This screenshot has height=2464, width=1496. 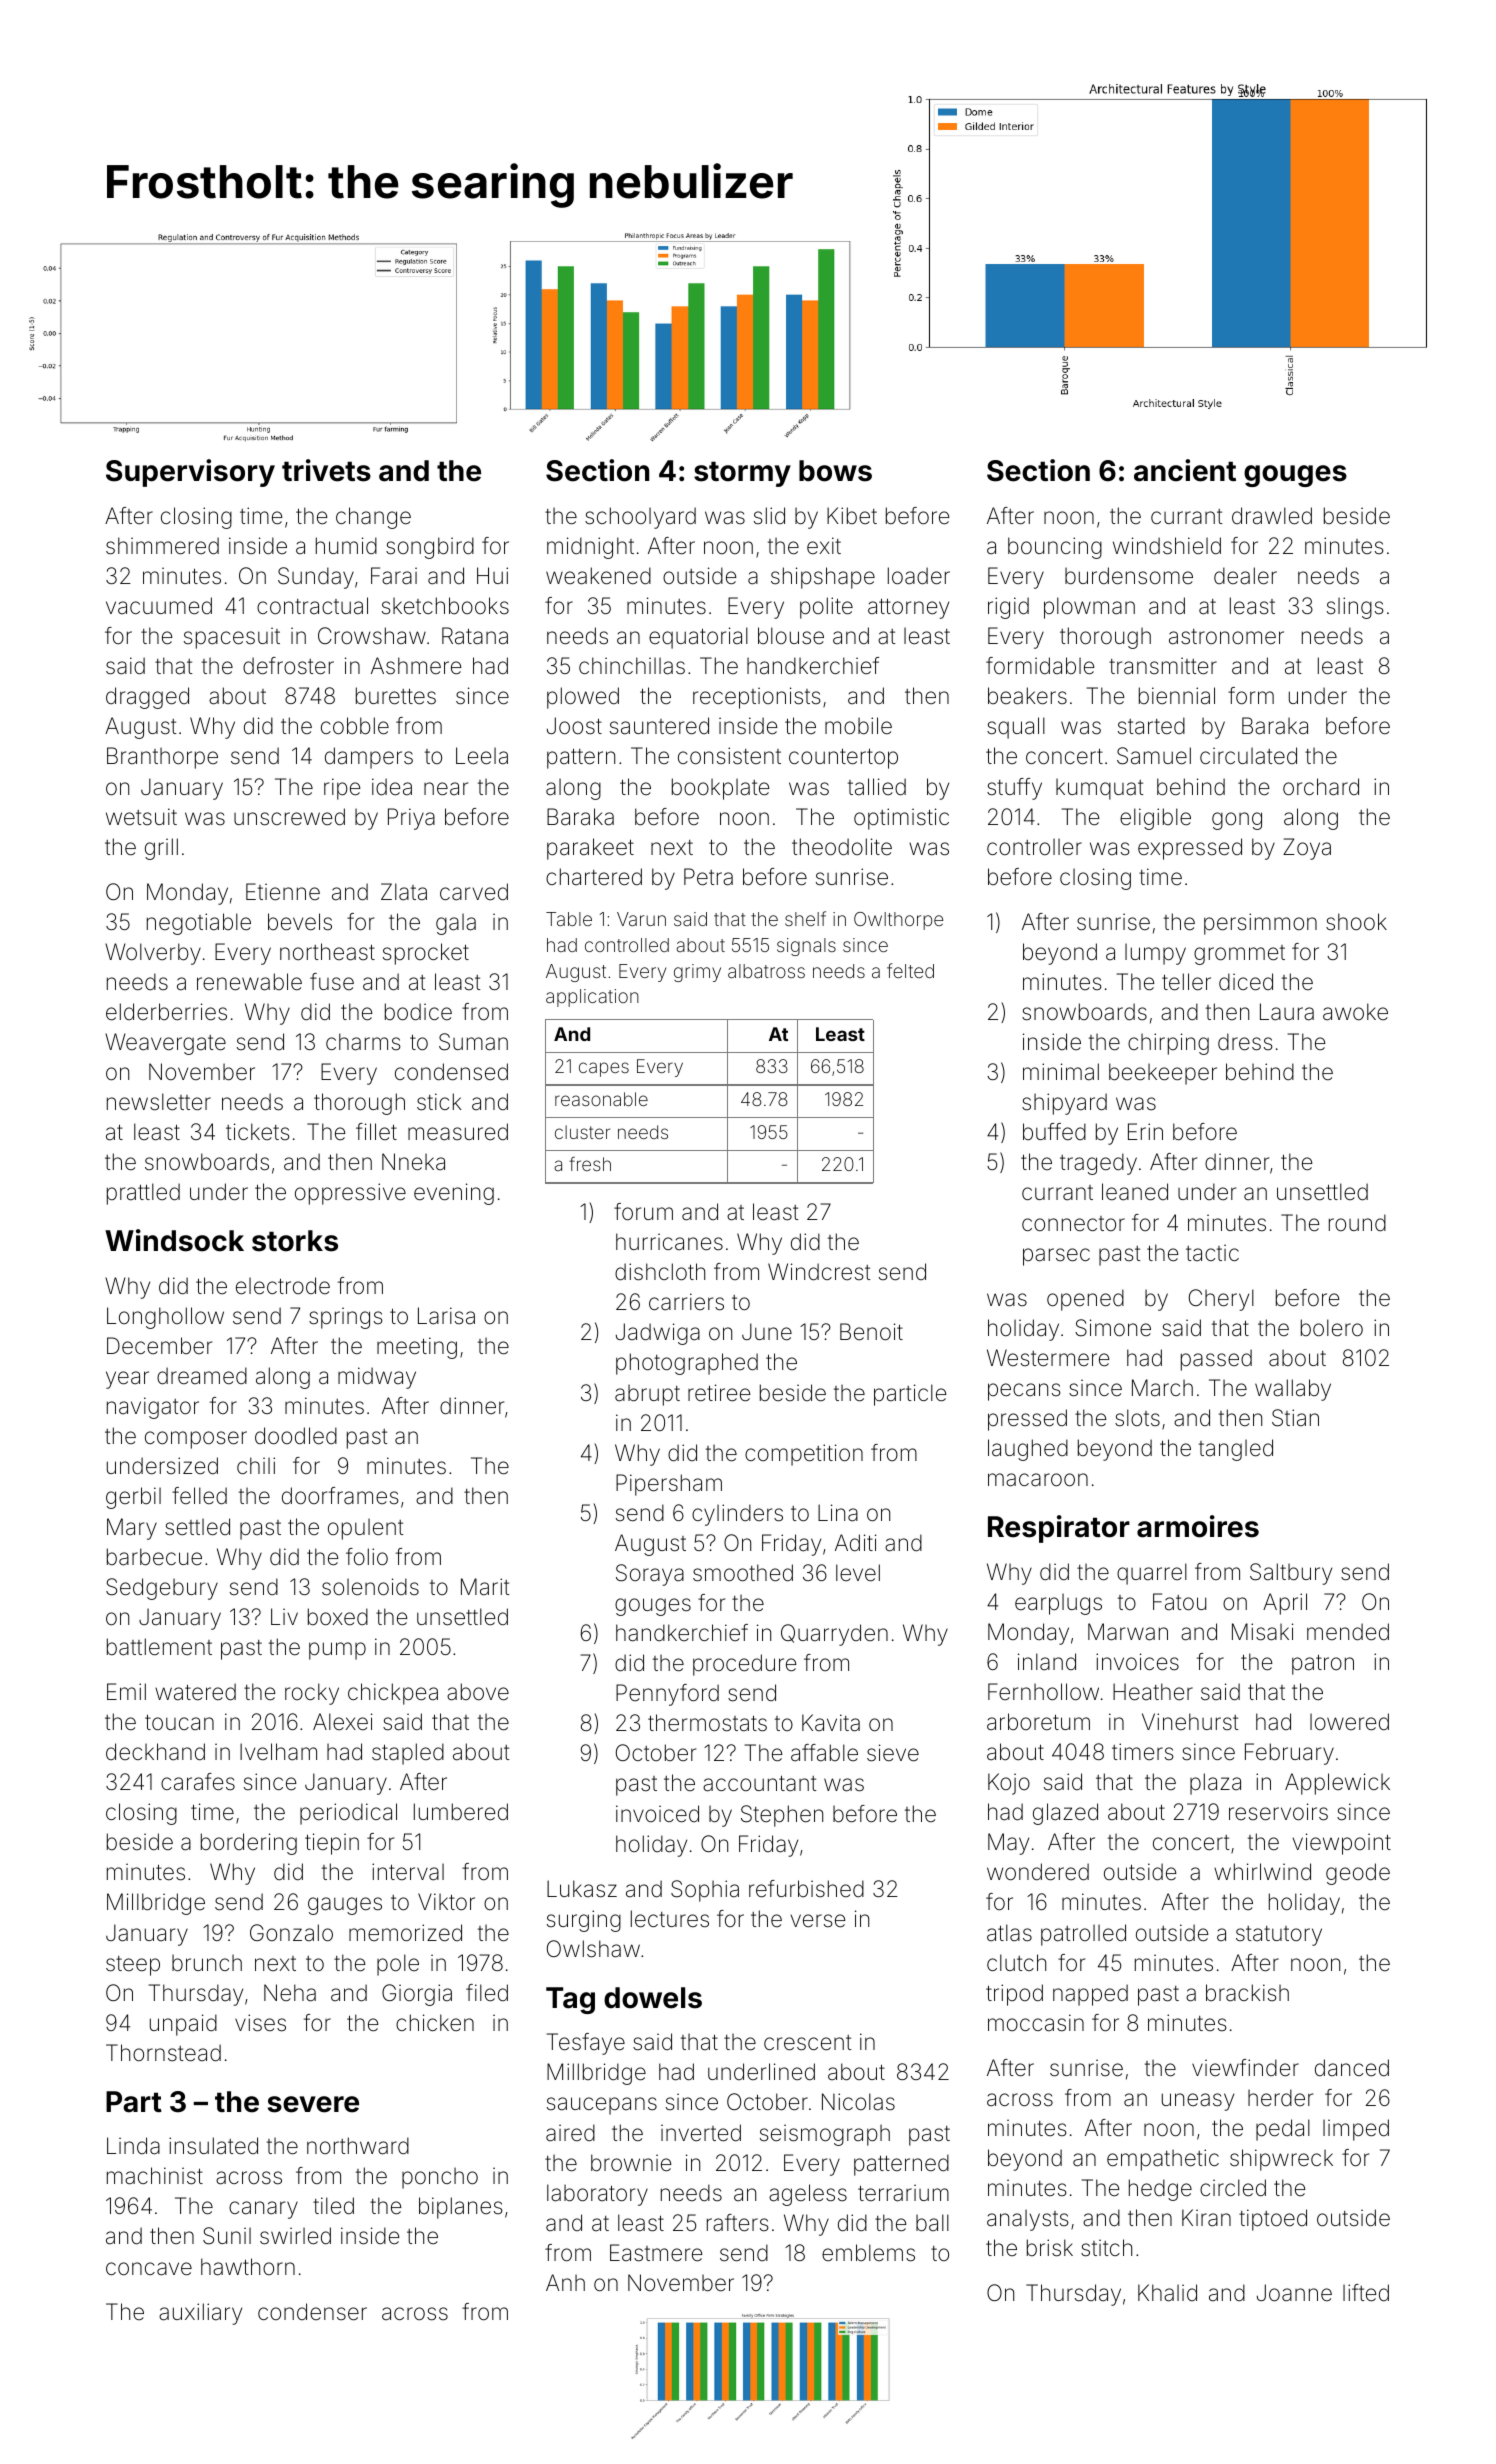 I want to click on armoires, so click(x=1198, y=1526).
